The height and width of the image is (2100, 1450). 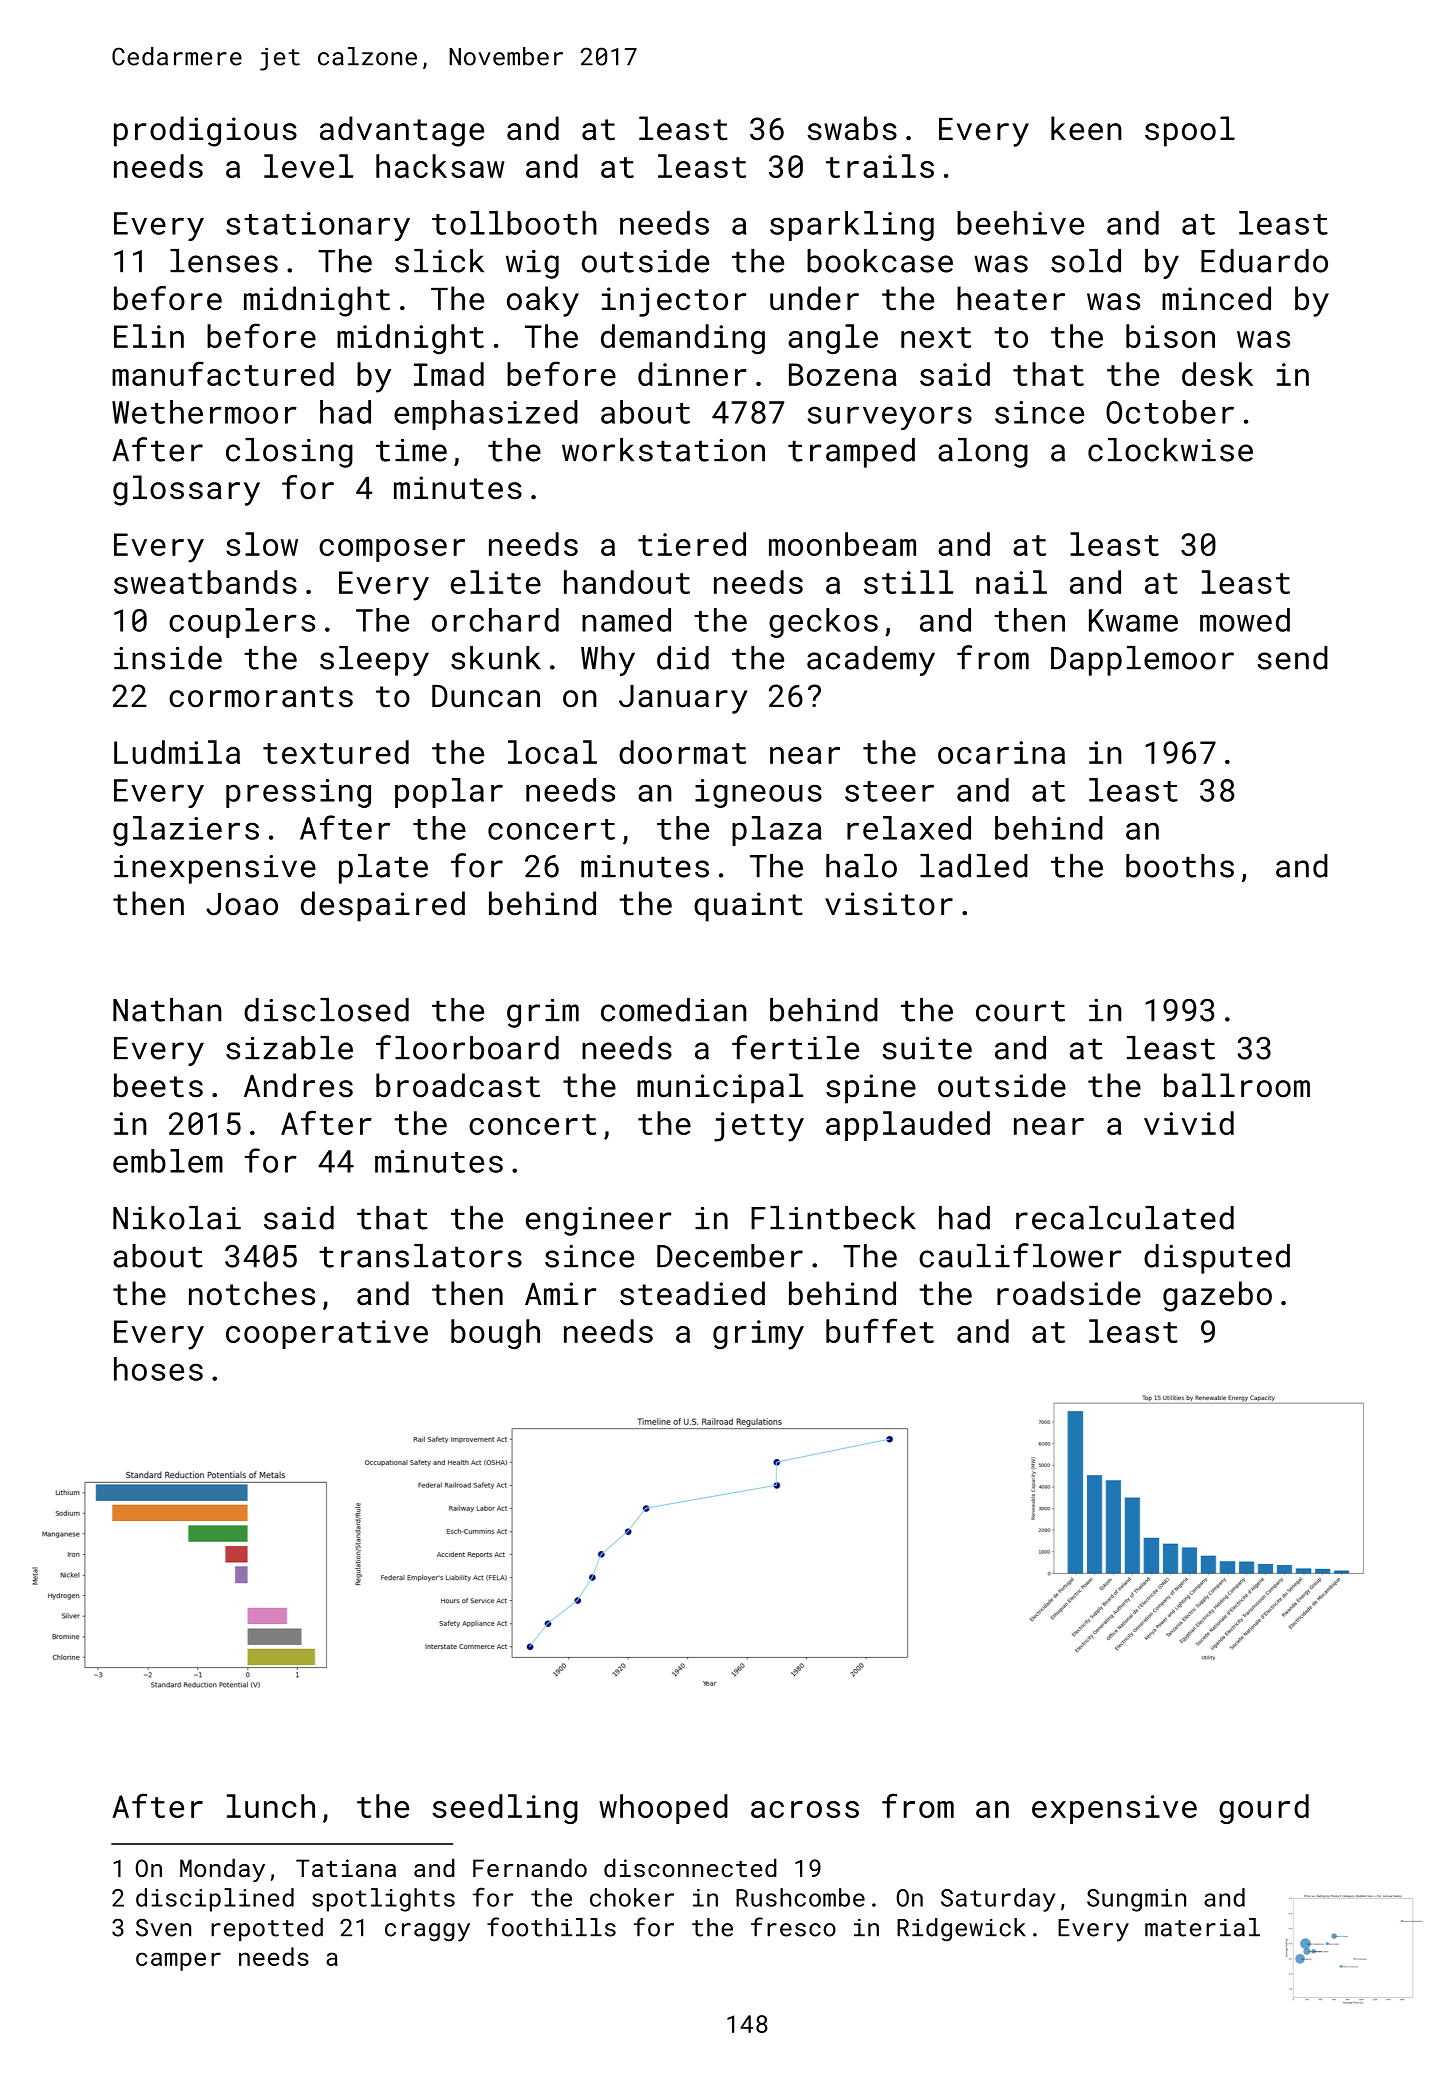 I want to click on fertile, so click(x=795, y=1047).
